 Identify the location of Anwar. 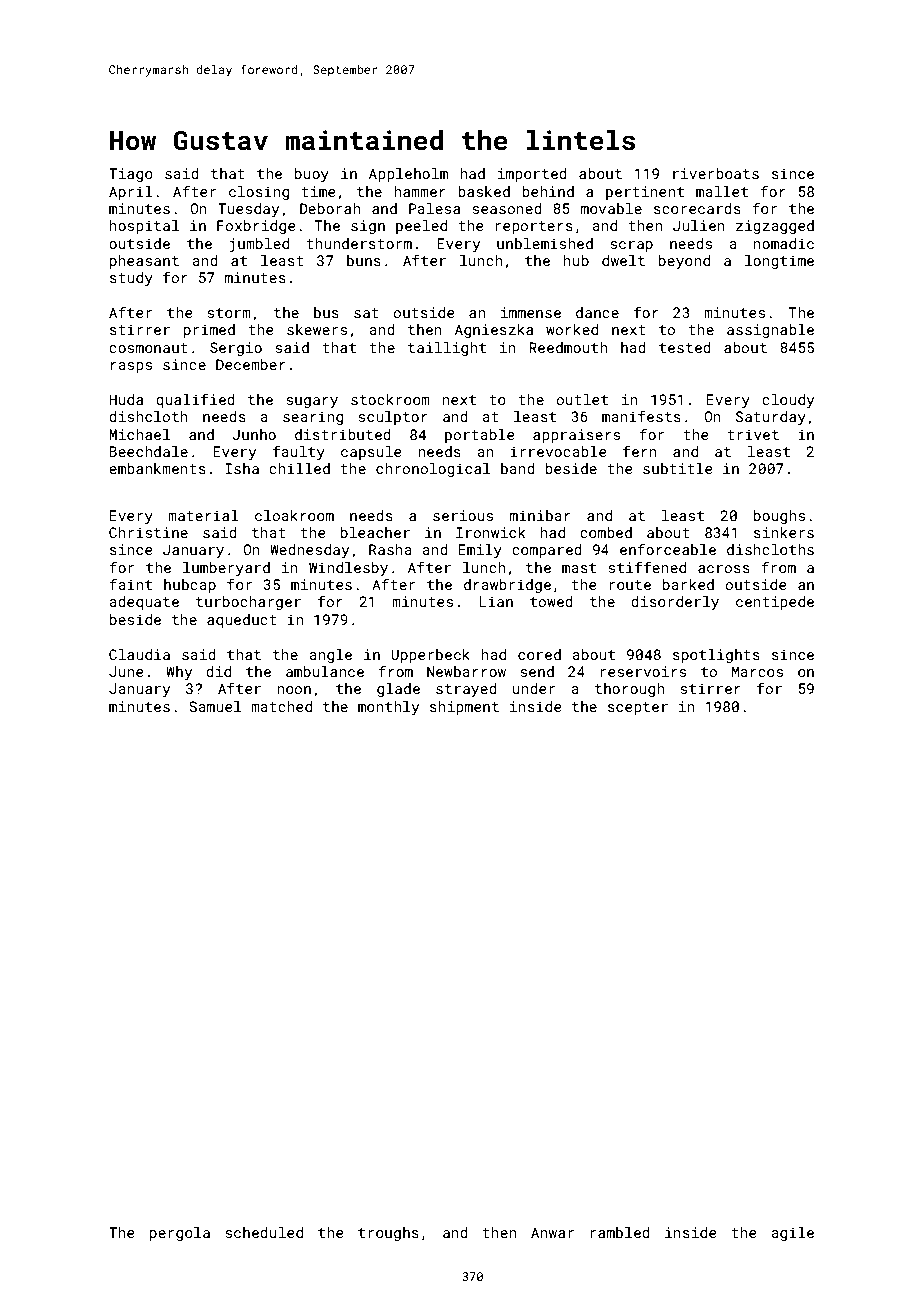
(552, 1232).
